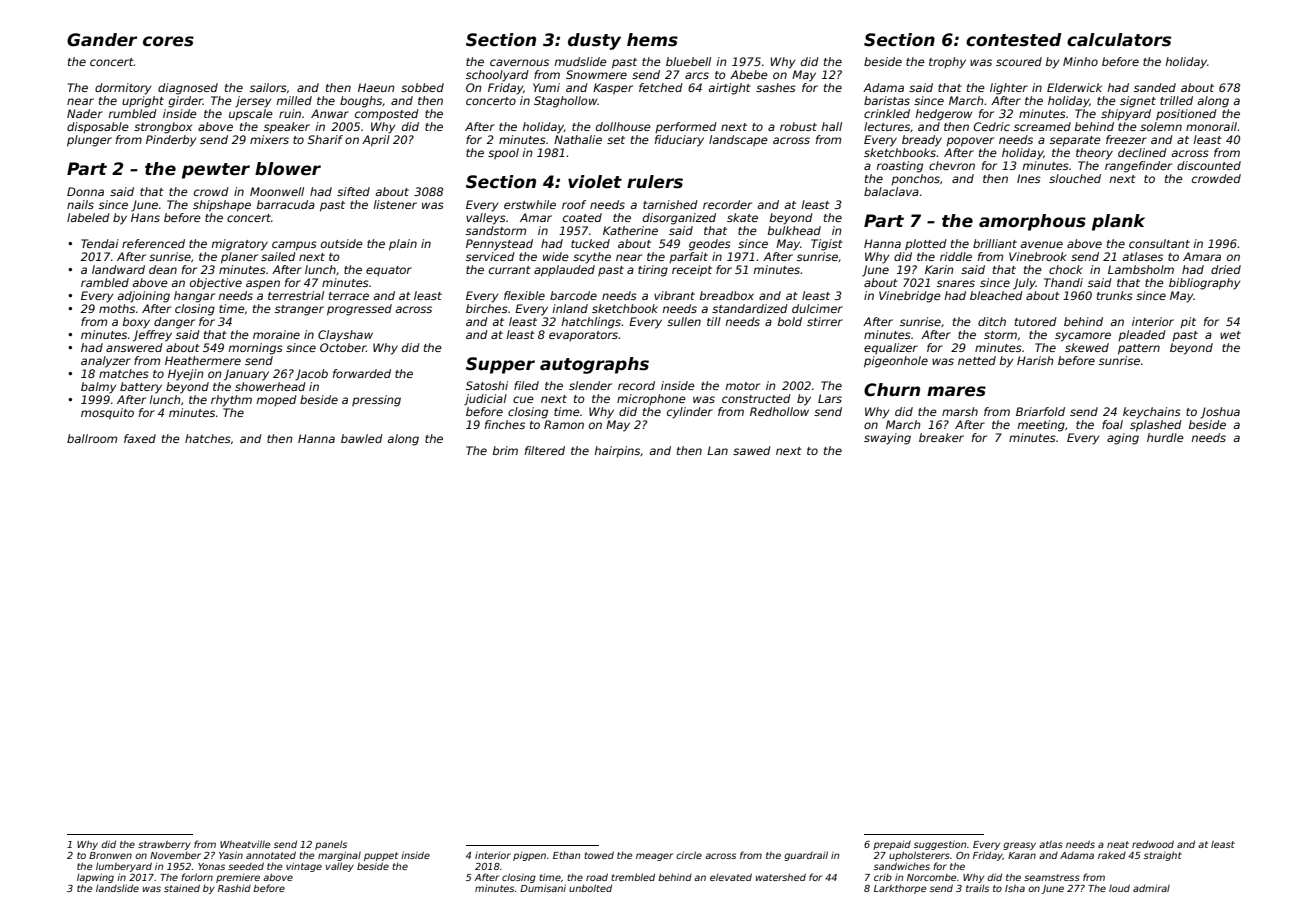 This image has height=924, width=1308. I want to click on sawed, so click(752, 450).
